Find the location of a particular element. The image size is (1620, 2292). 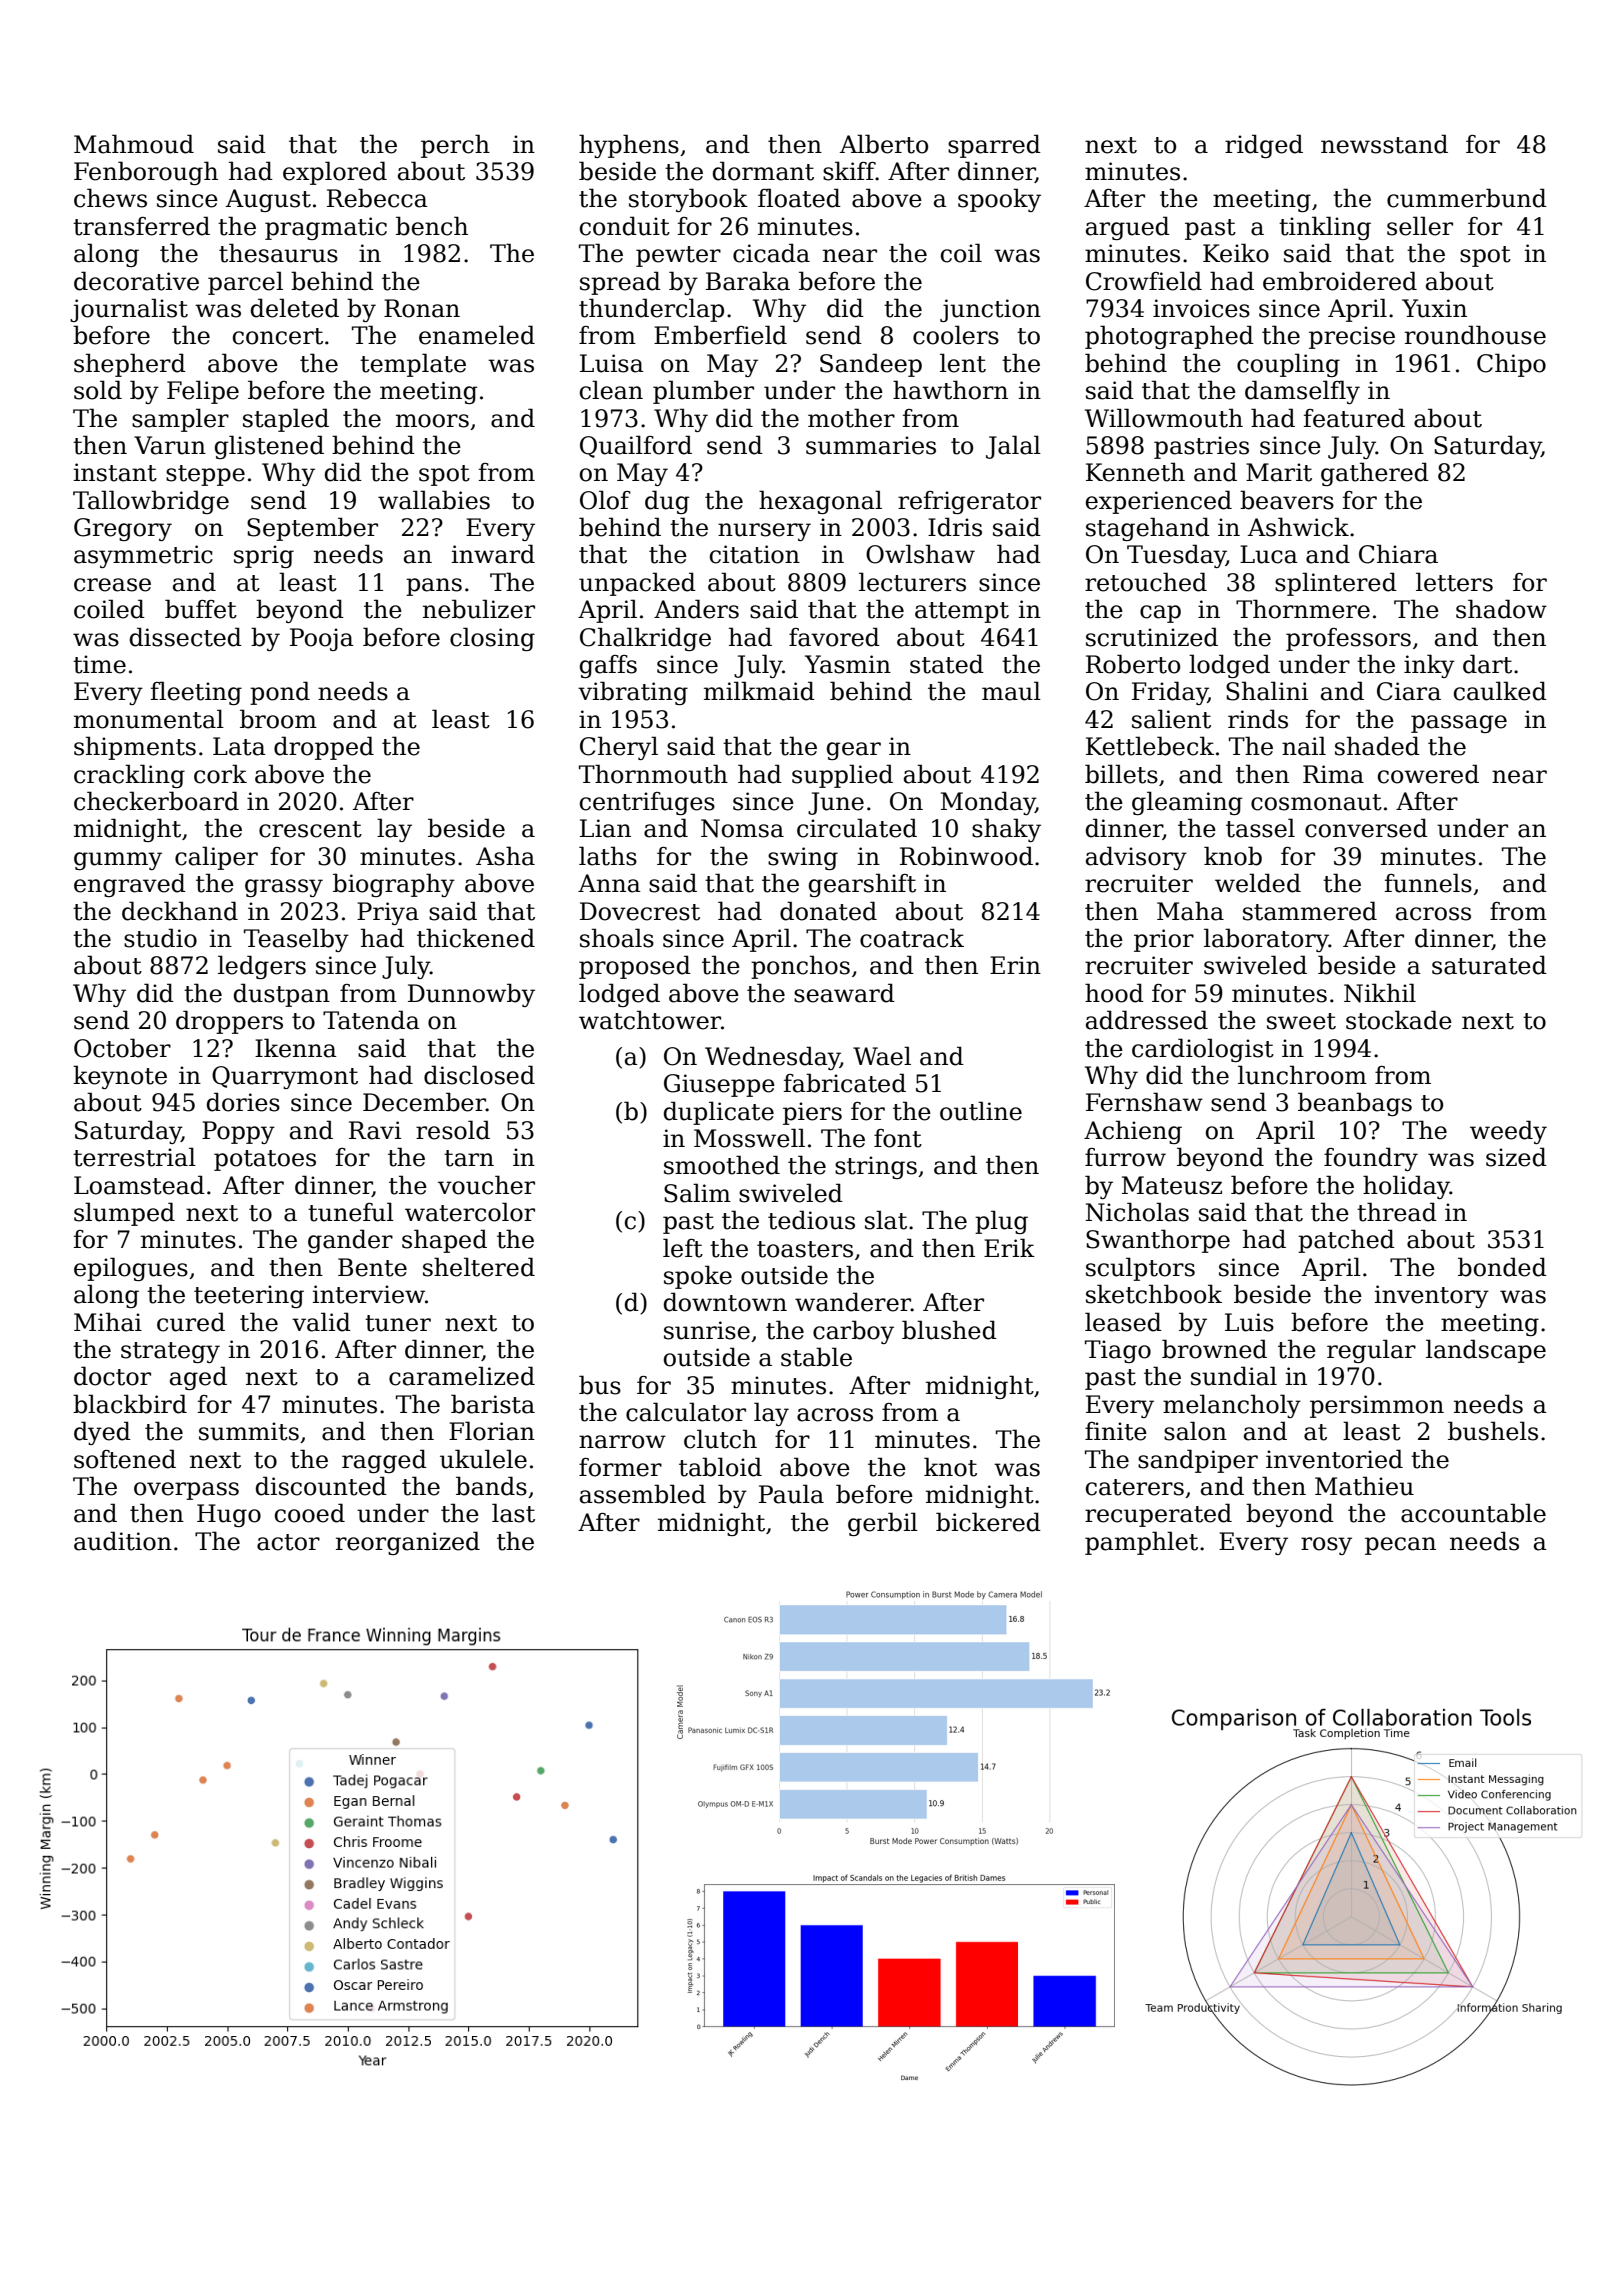

cowered is located at coordinates (1428, 774).
